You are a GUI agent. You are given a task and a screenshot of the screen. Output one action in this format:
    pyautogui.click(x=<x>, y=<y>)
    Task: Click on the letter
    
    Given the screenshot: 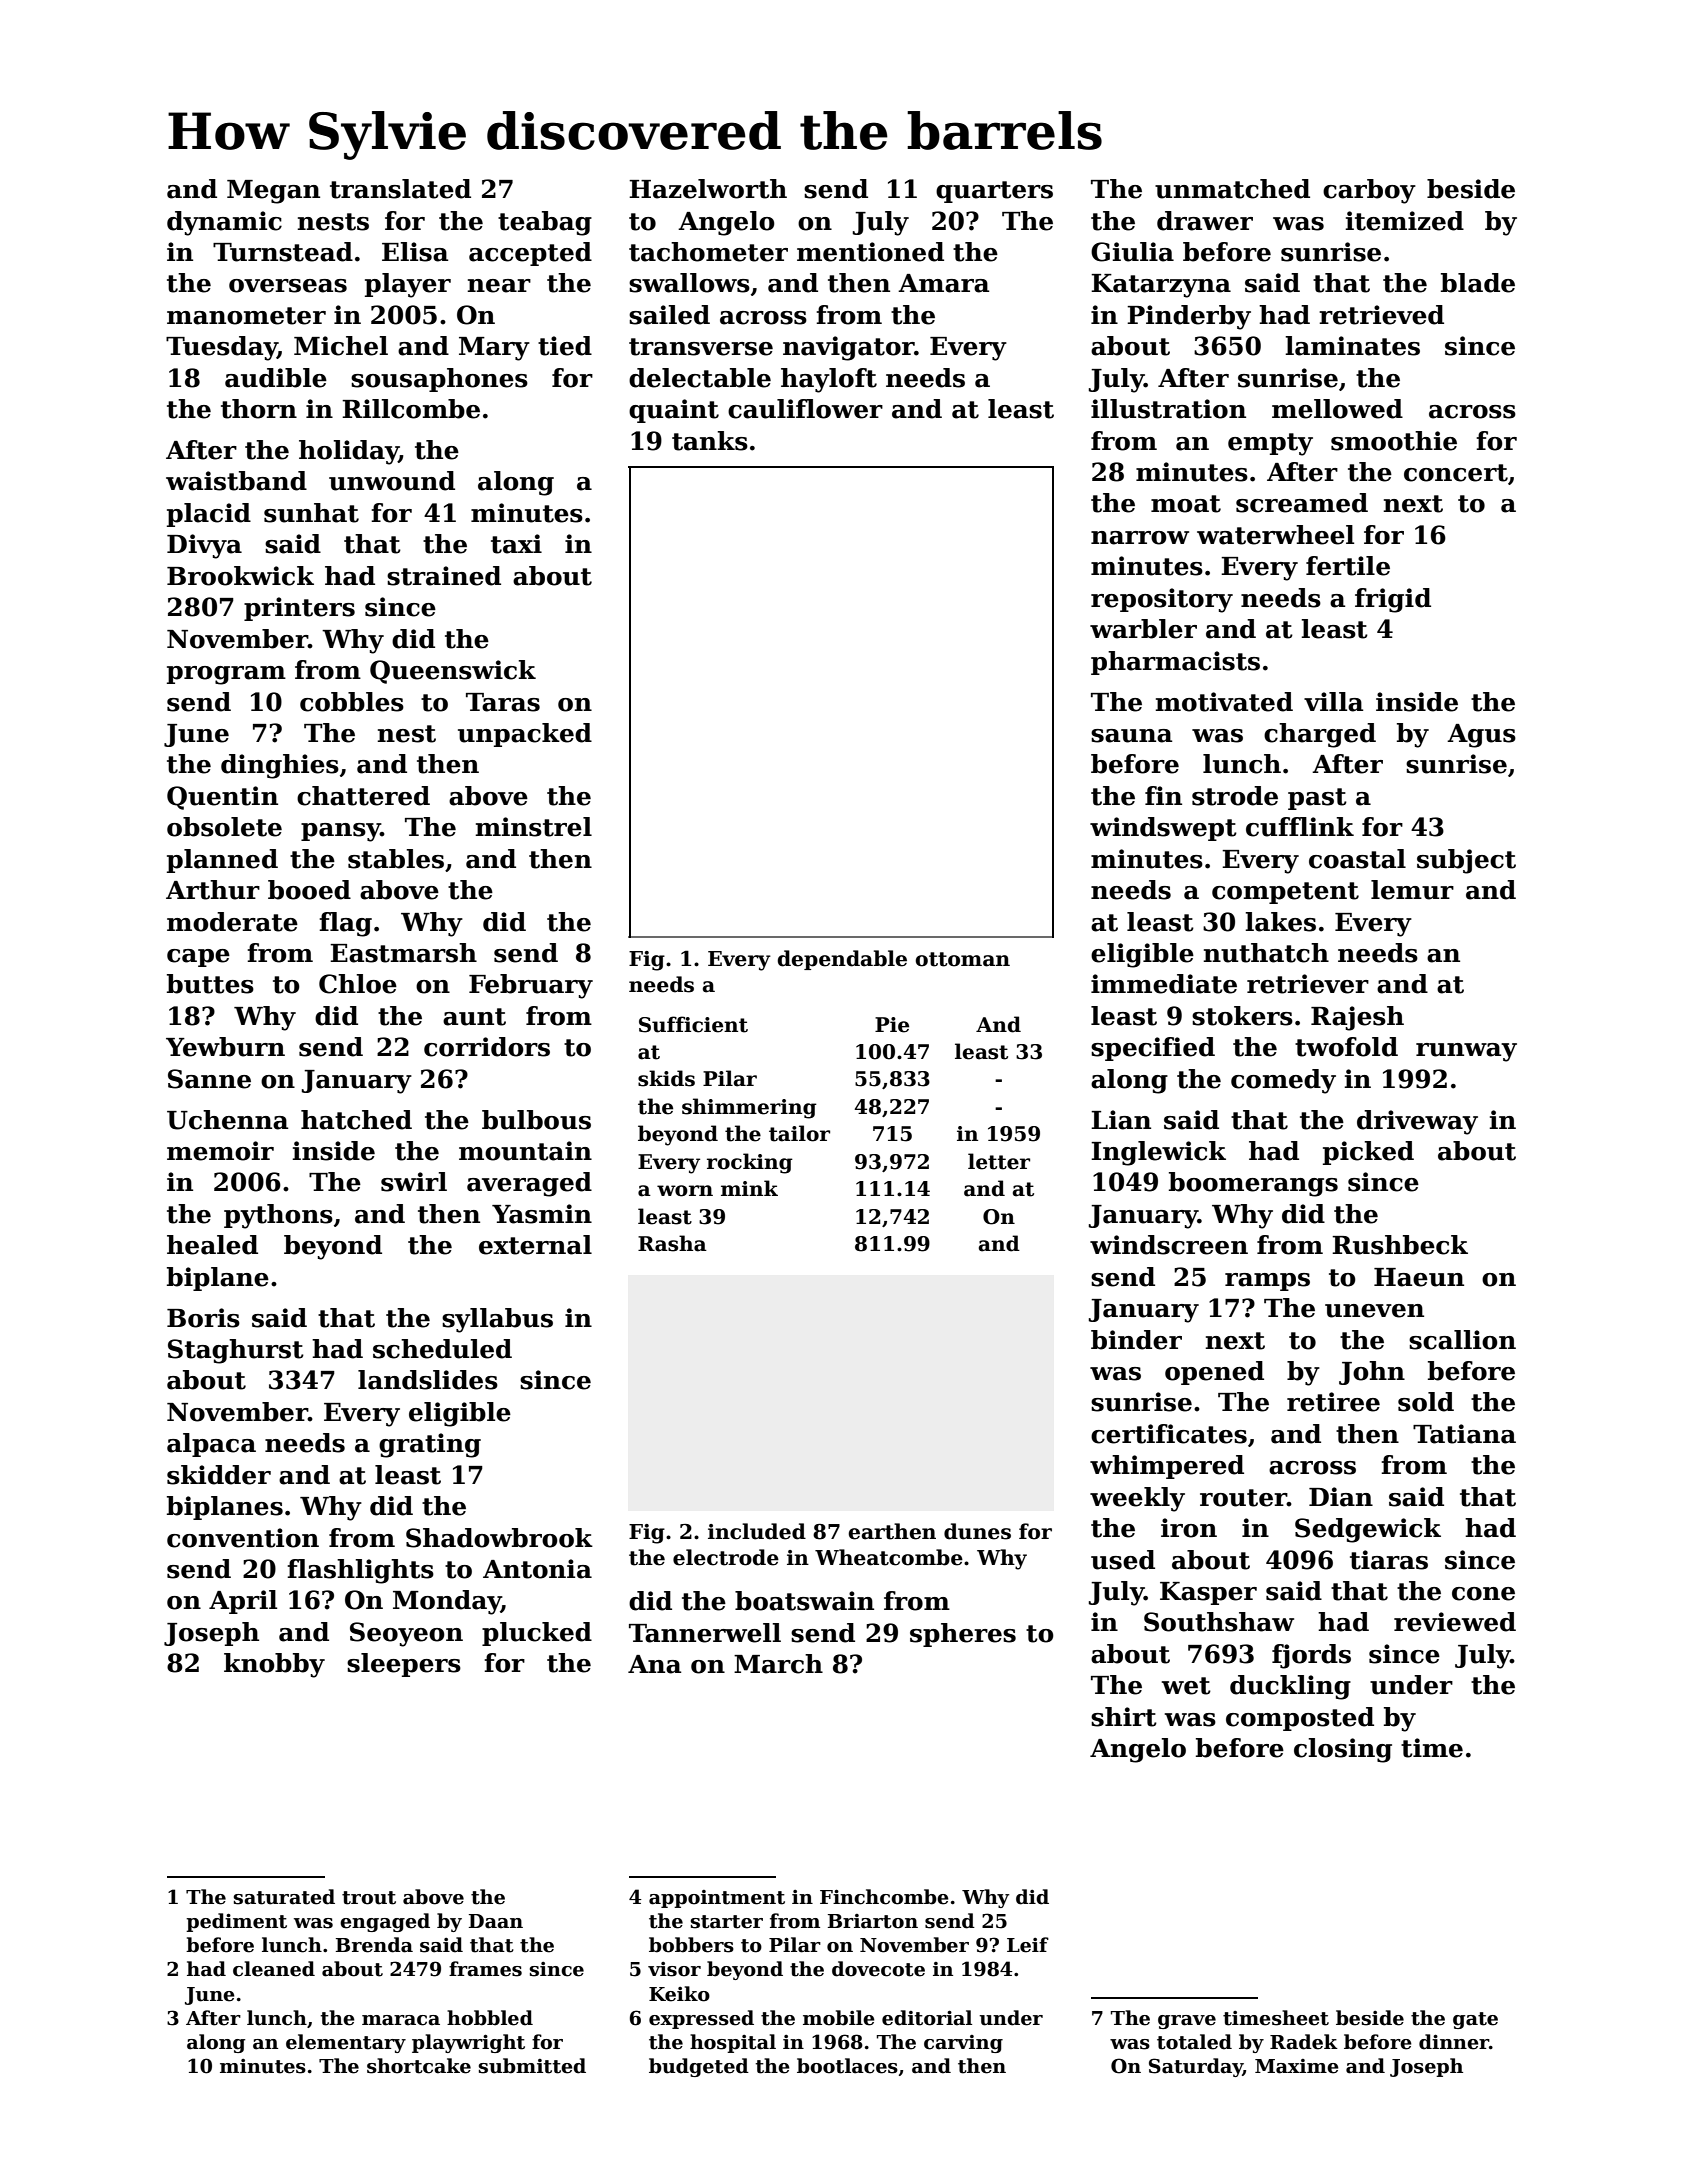 What is the action you would take?
    pyautogui.click(x=999, y=1161)
